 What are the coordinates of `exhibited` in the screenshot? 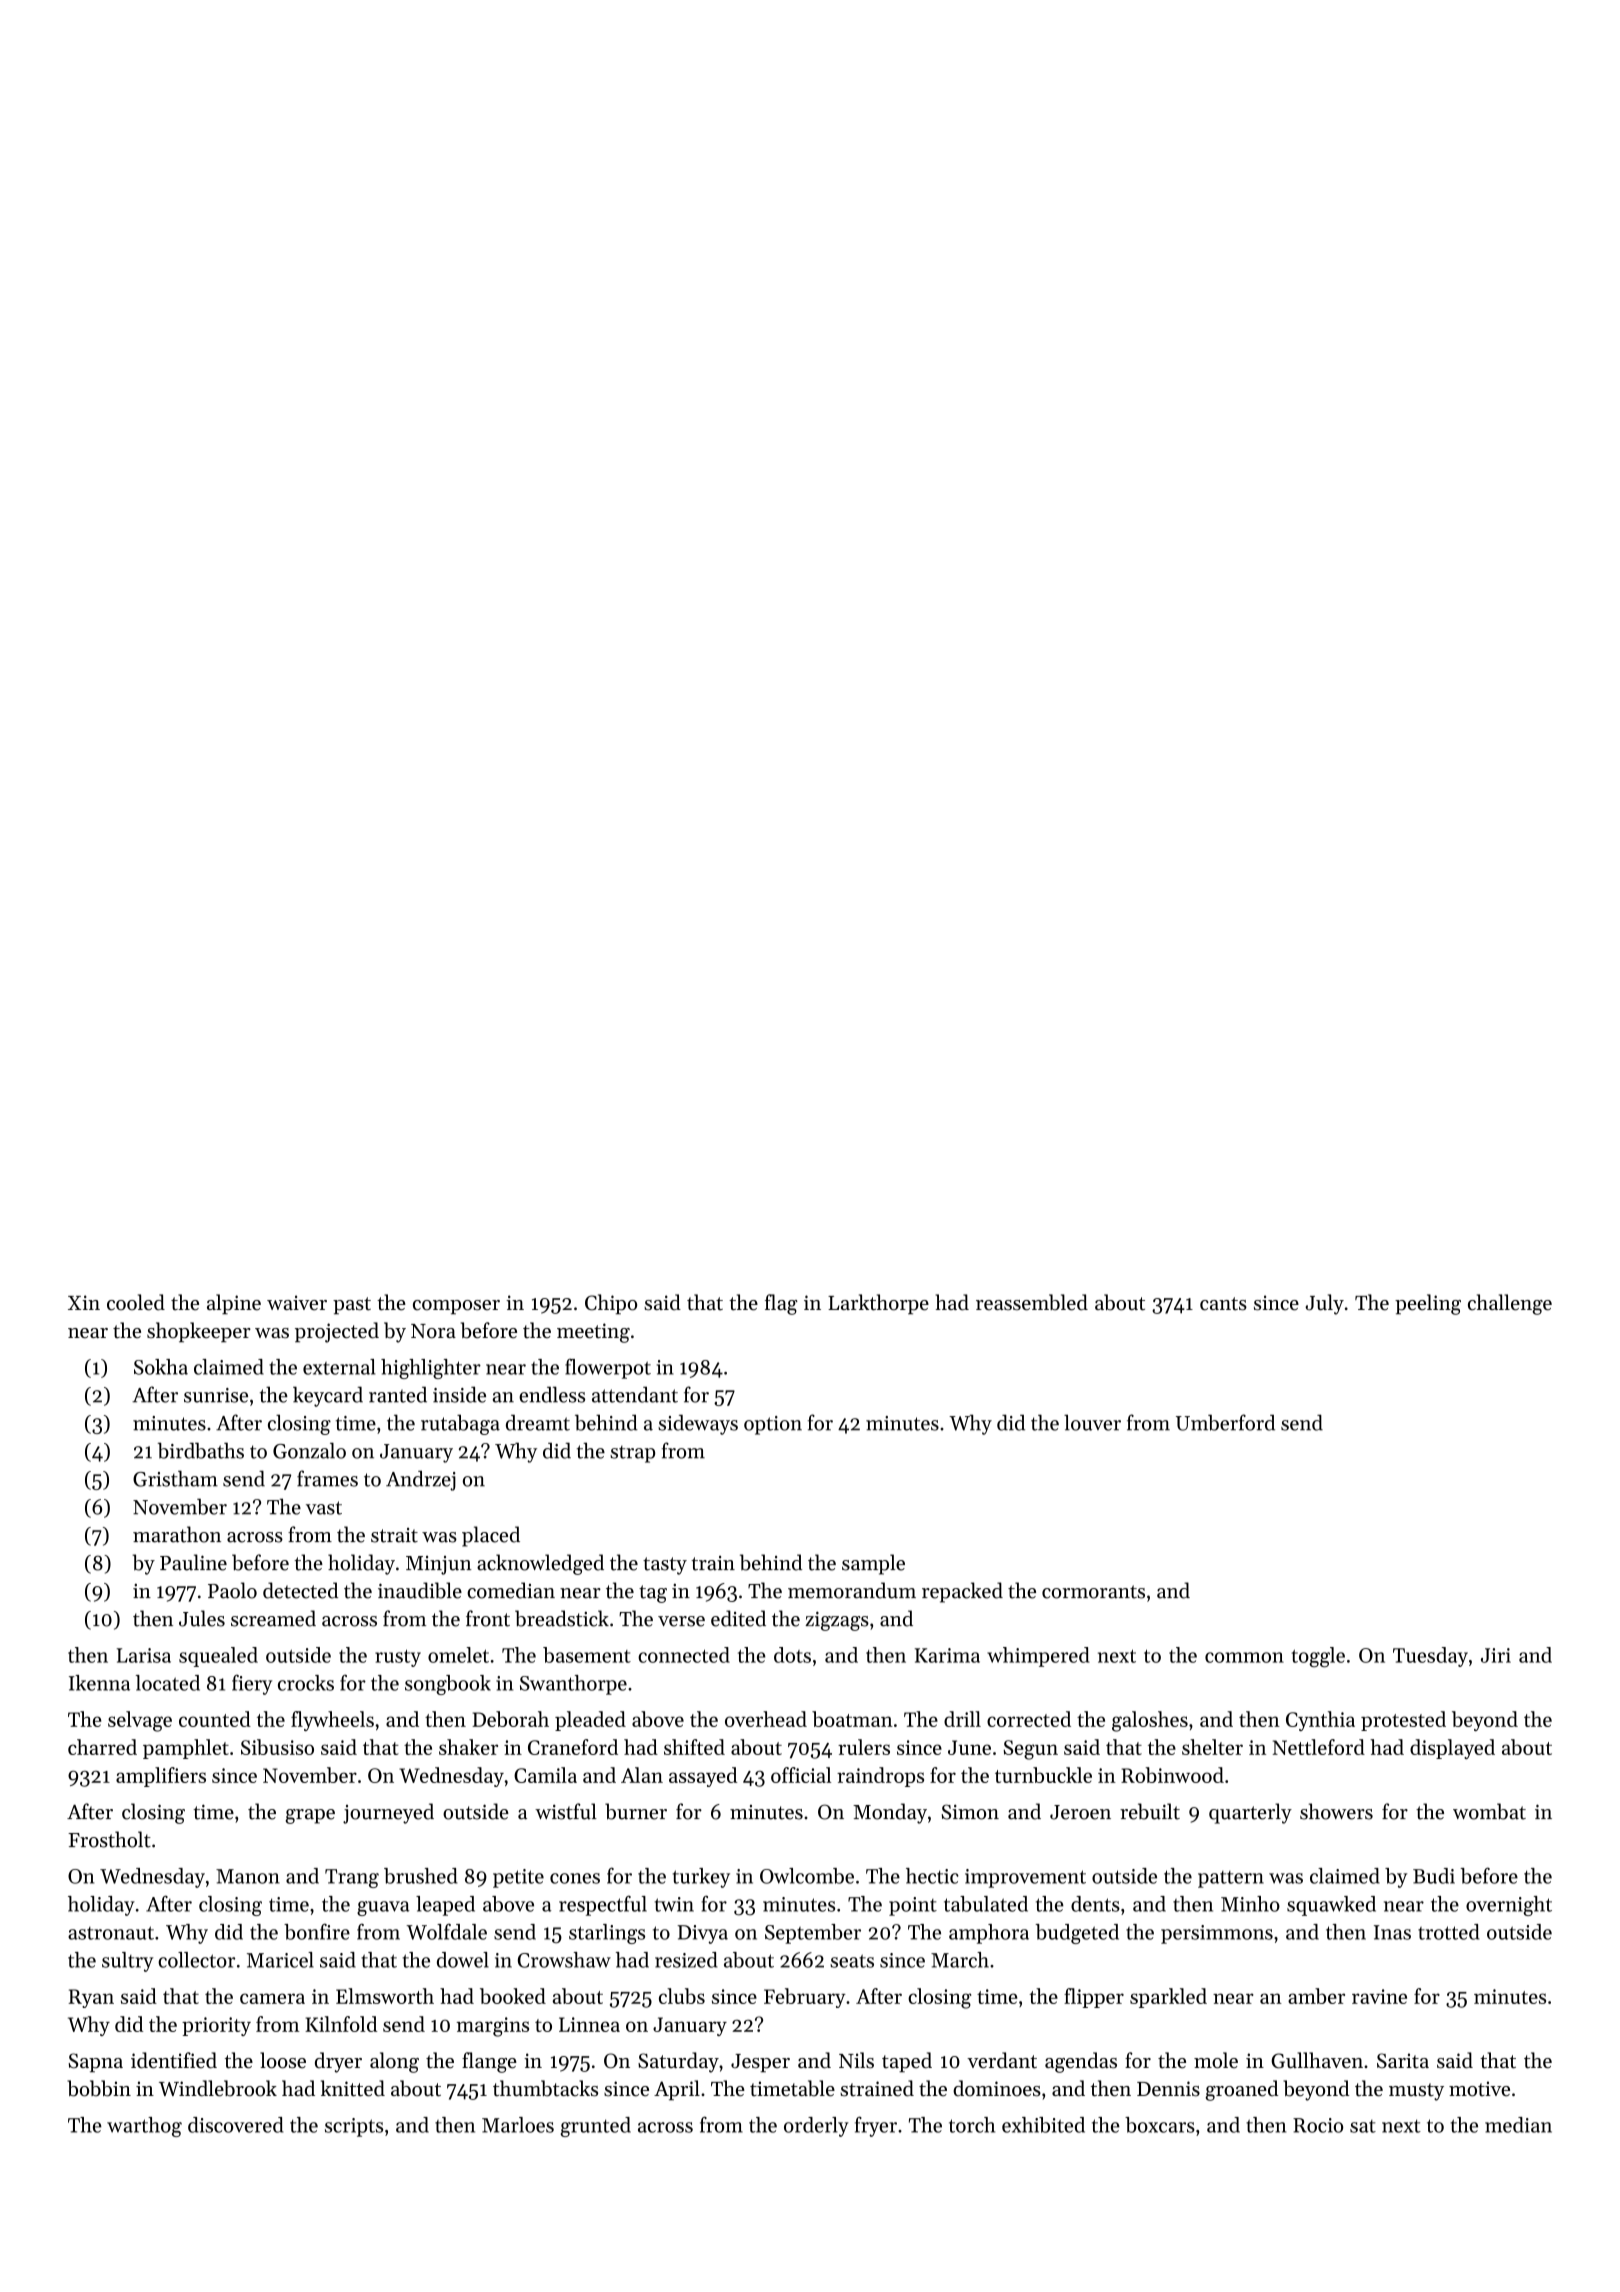 It's located at (1043, 2125).
